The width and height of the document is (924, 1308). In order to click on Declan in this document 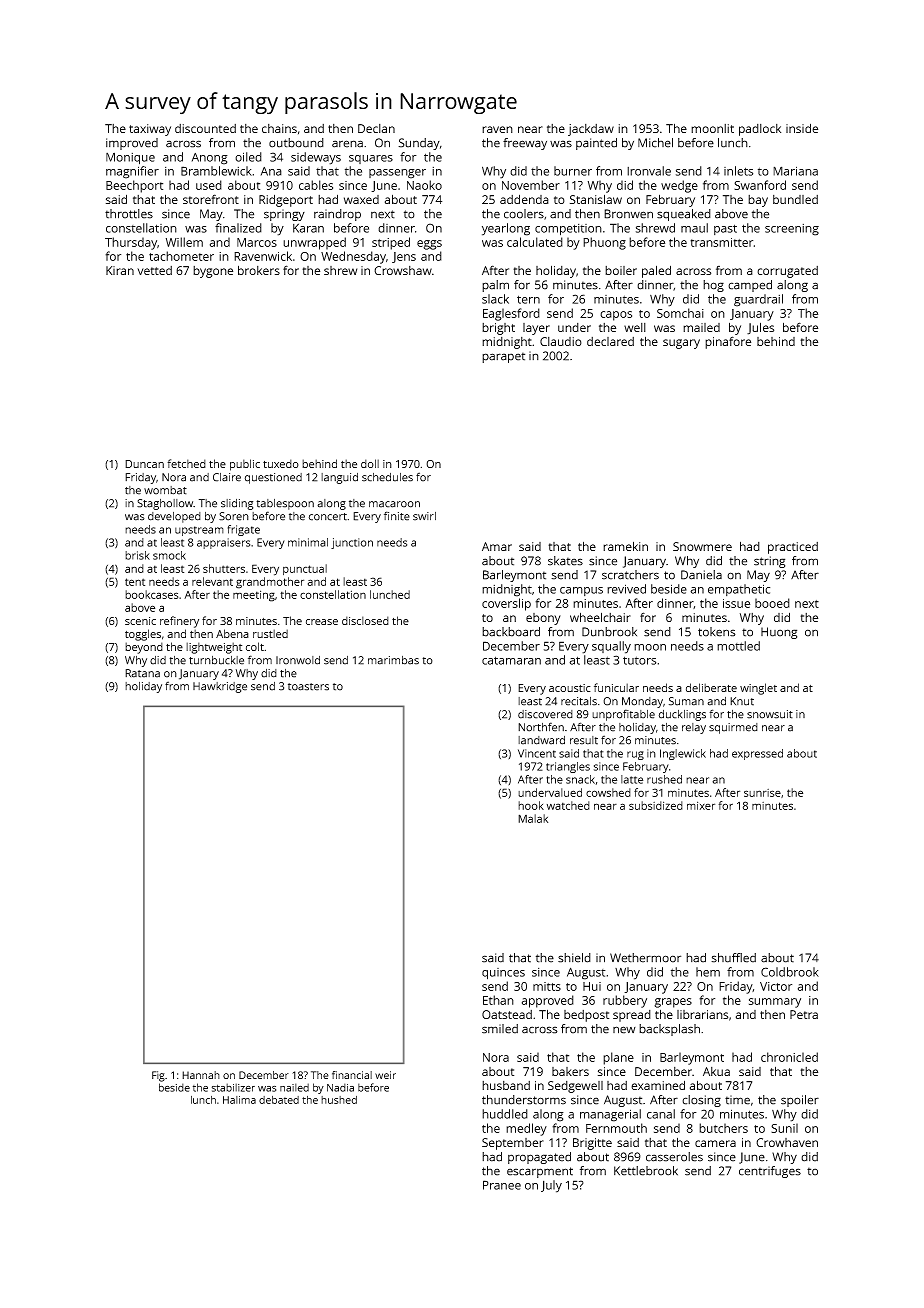, I will do `click(376, 128)`.
